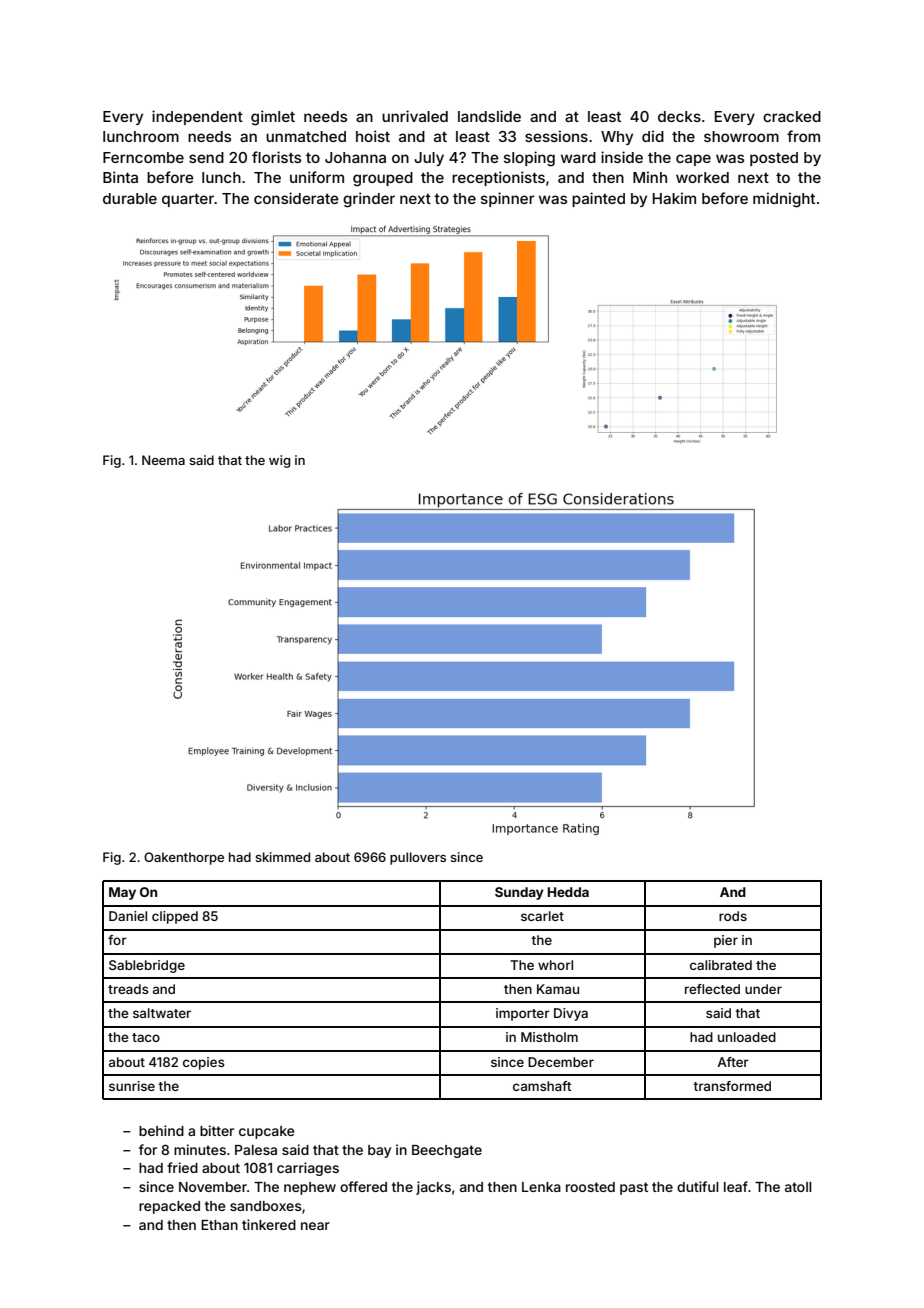  I want to click on Hakim, so click(674, 198).
